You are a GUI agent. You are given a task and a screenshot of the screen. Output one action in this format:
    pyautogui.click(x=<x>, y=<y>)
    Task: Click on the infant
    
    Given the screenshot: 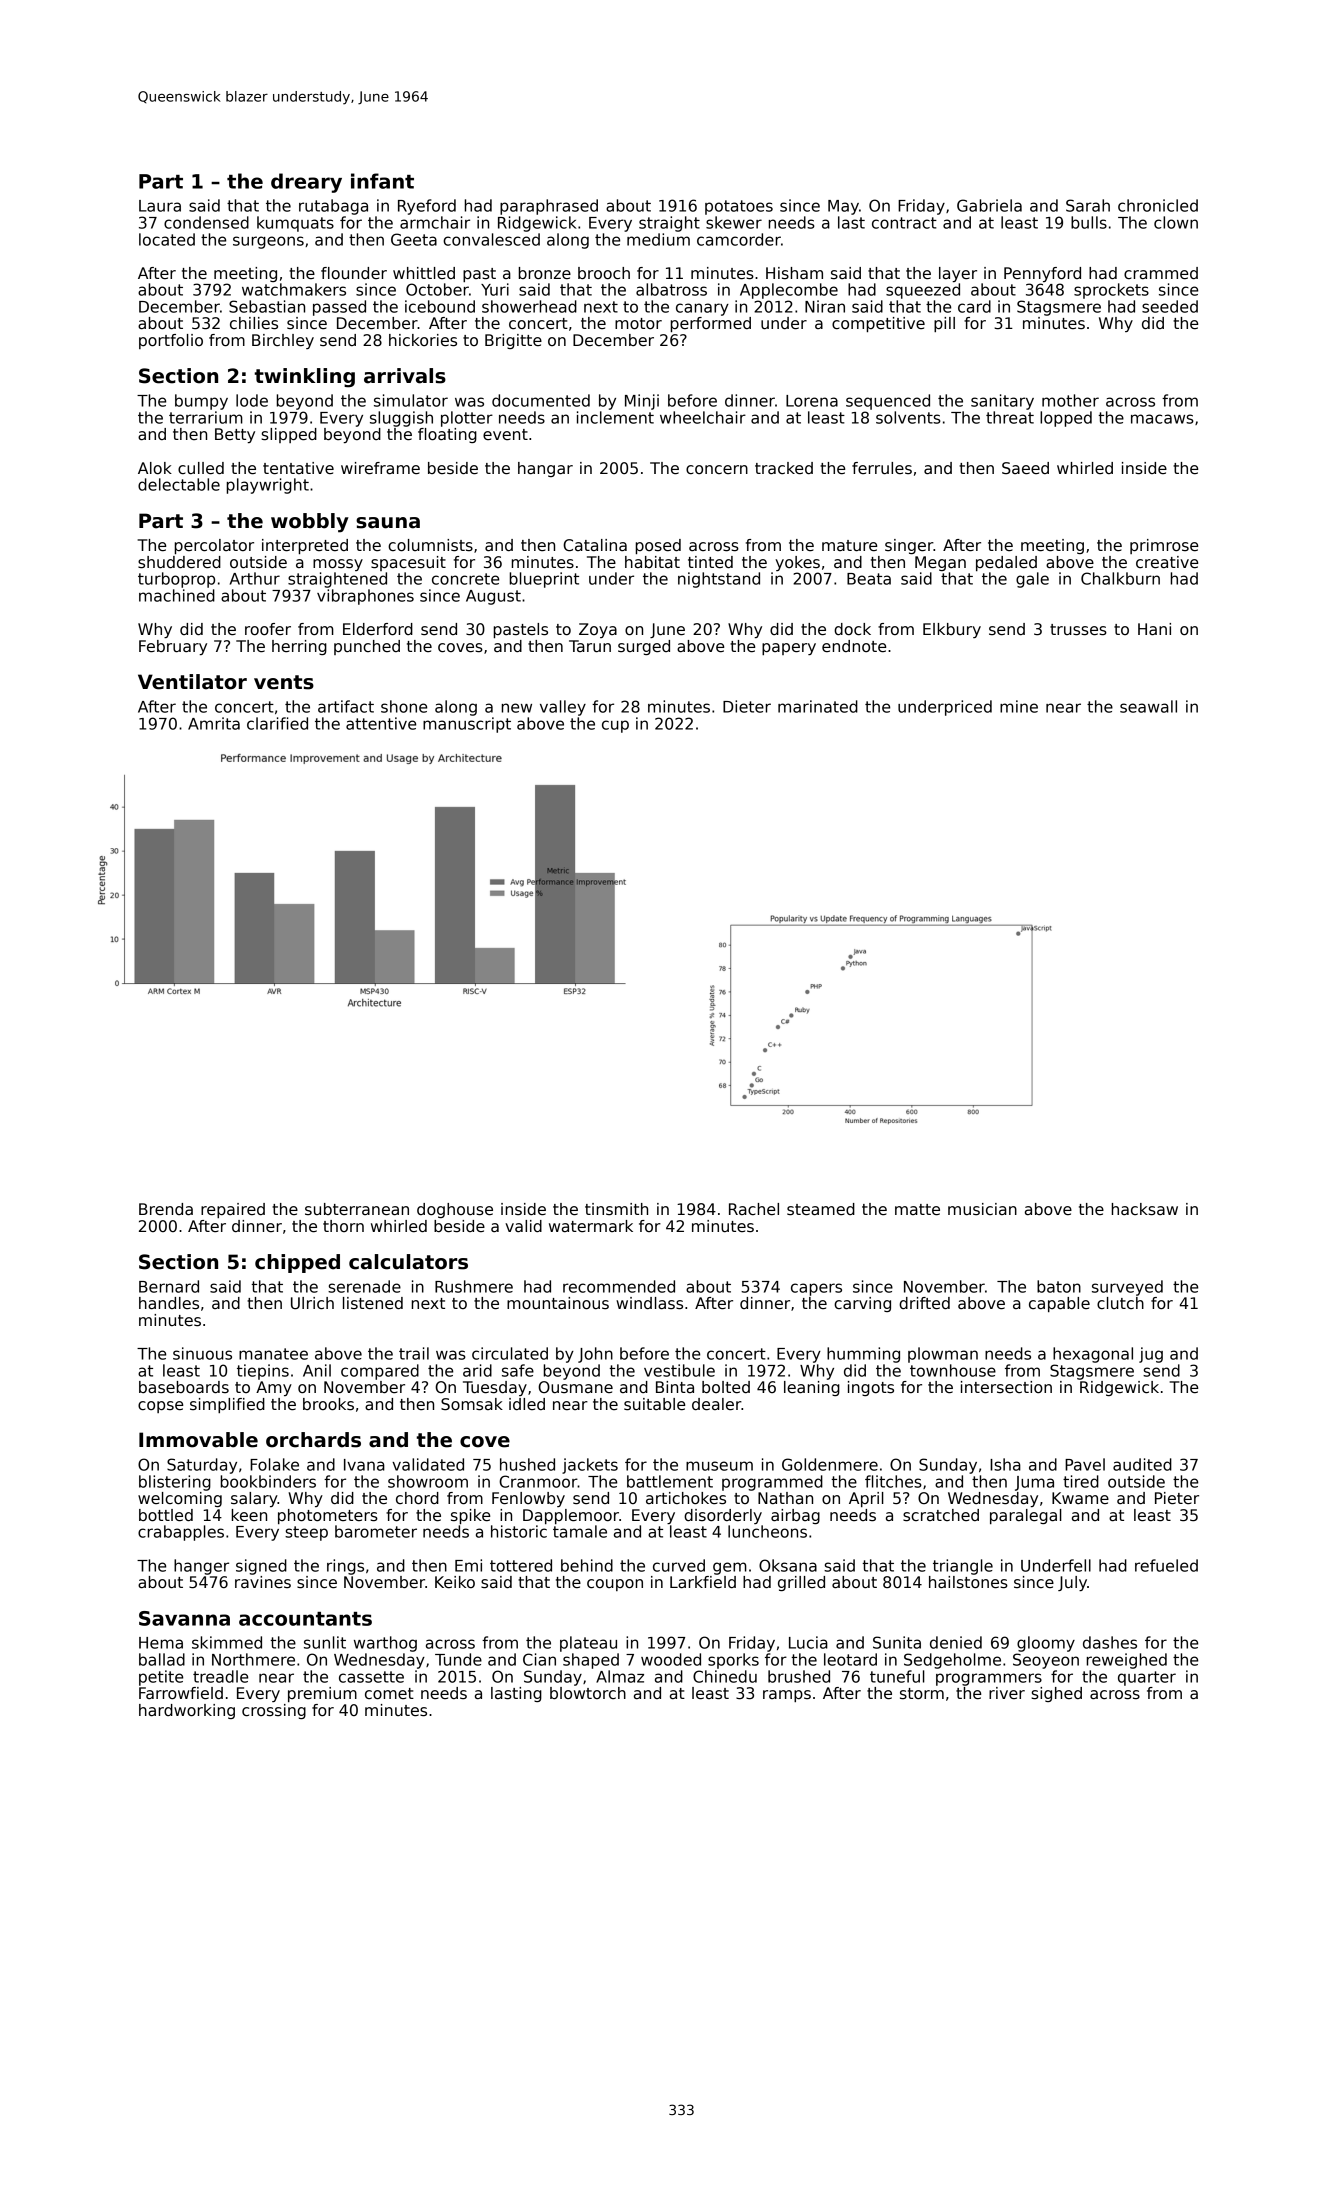 What is the action you would take?
    pyautogui.click(x=382, y=181)
